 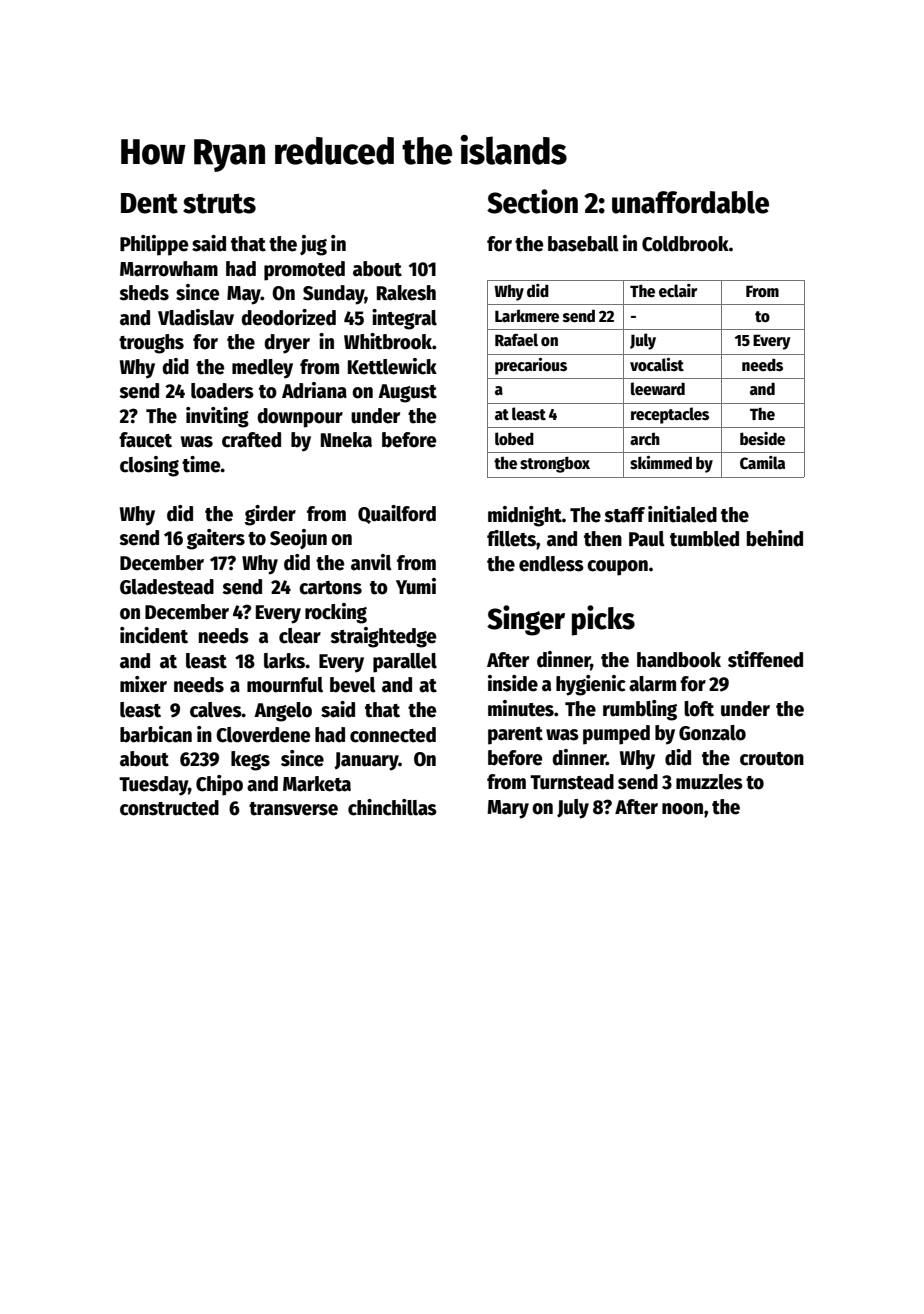 What do you see at coordinates (219, 203) in the page?
I see `struts` at bounding box center [219, 203].
